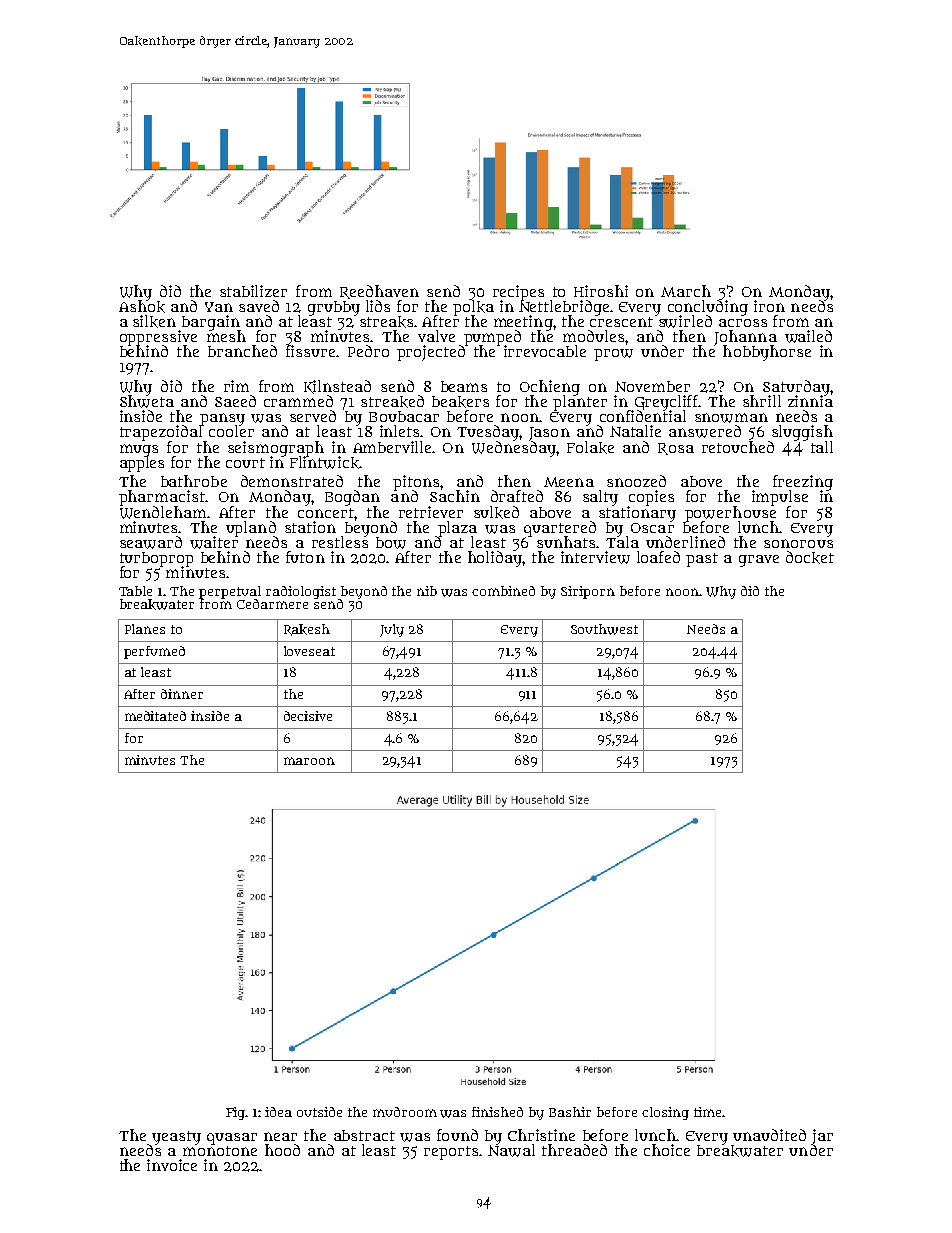 Image resolution: width=952 pixels, height=1233 pixels. I want to click on decisive, so click(308, 716).
